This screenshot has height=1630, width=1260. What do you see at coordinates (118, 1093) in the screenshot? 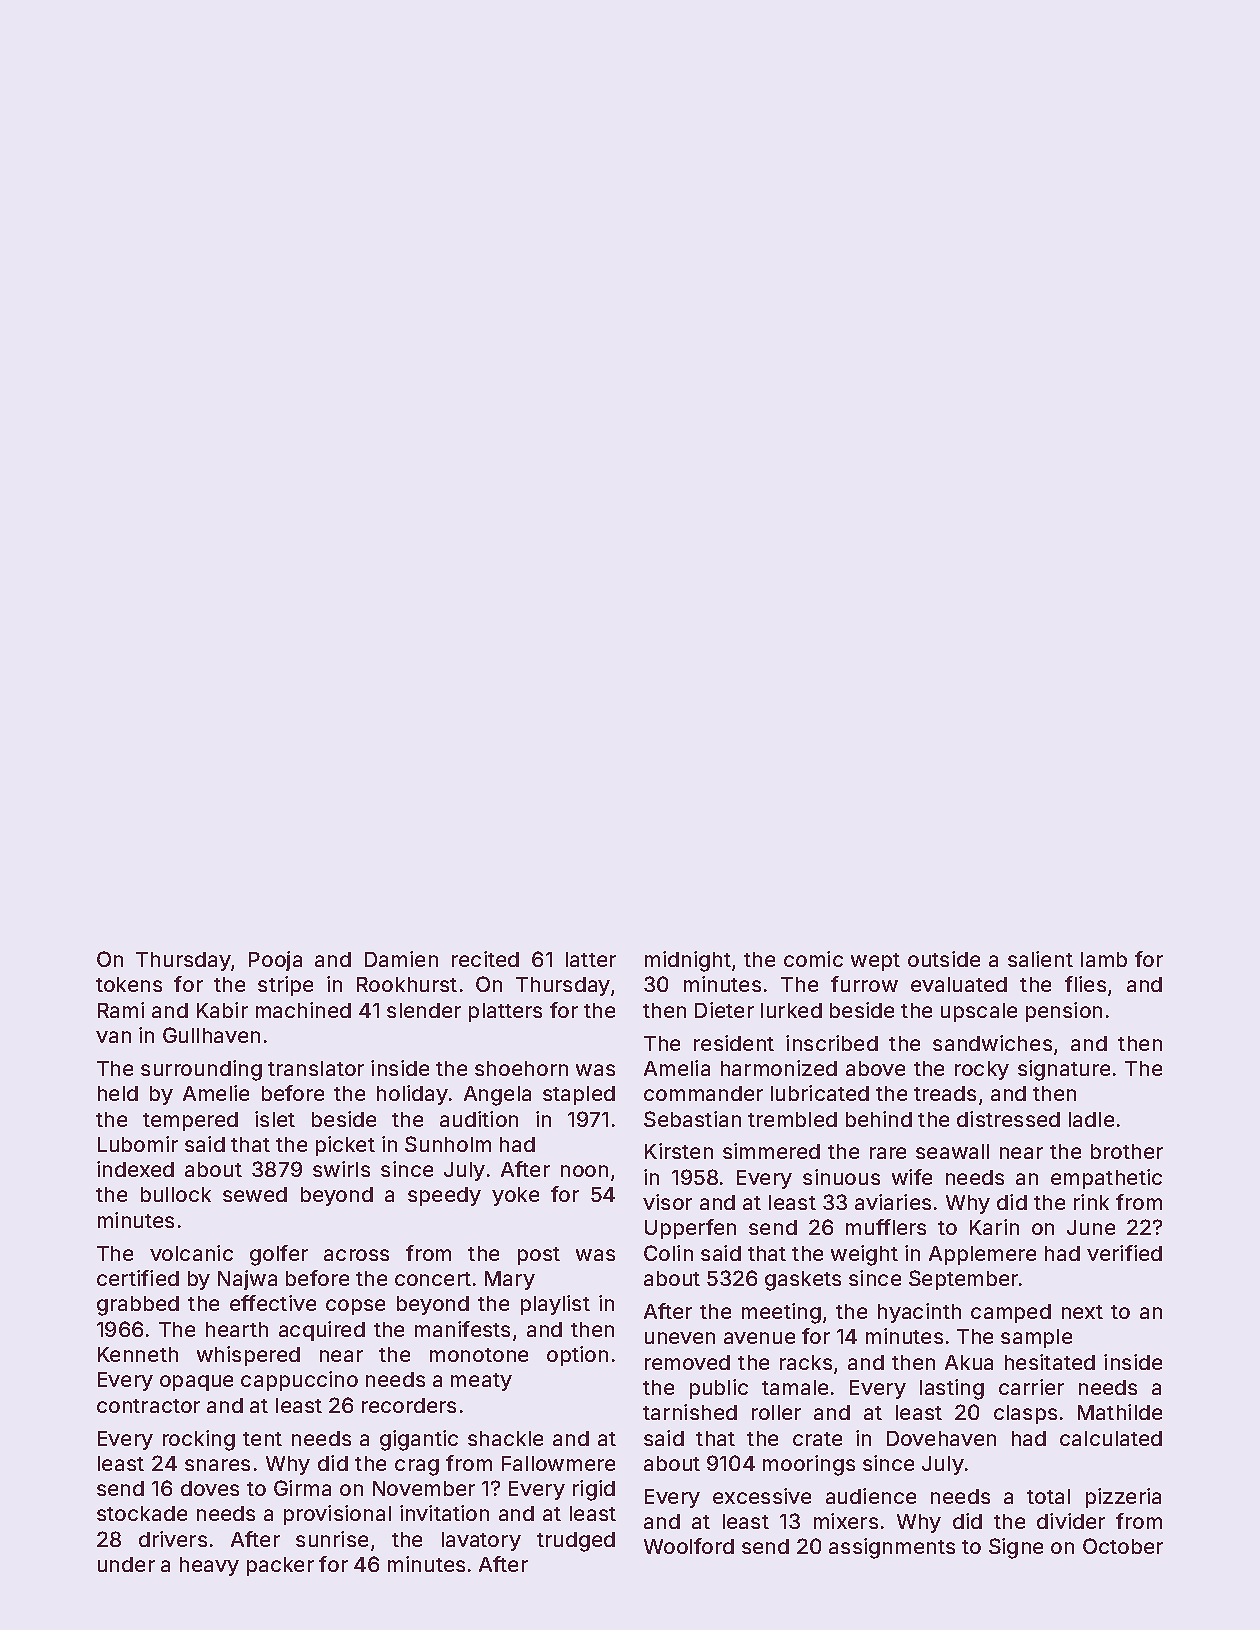
I see `held` at bounding box center [118, 1093].
